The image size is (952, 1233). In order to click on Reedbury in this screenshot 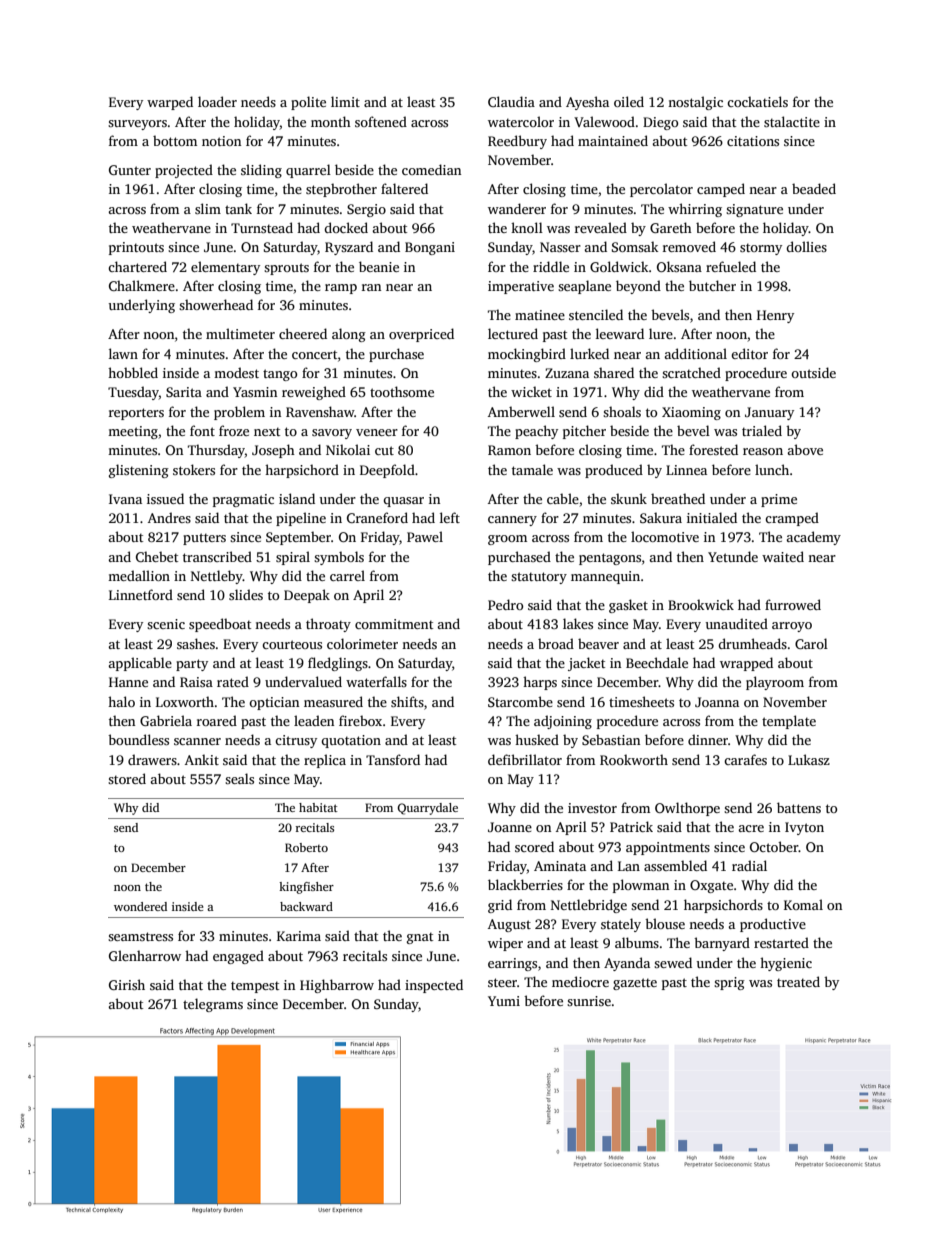, I will do `click(517, 142)`.
